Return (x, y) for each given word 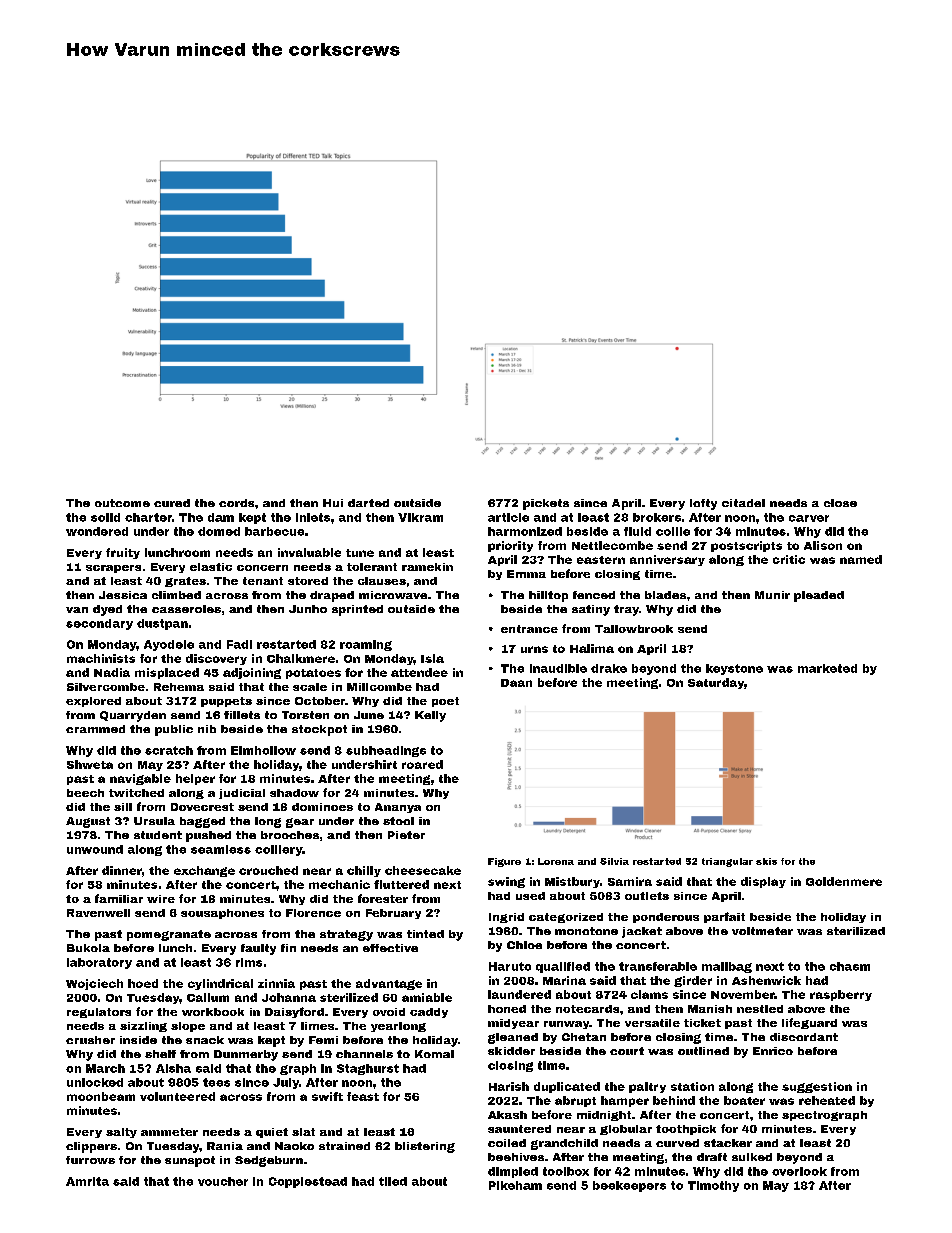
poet (445, 702)
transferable (658, 966)
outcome (122, 503)
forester (383, 898)
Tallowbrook (634, 629)
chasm (850, 966)
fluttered (401, 884)
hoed (143, 983)
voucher (223, 1181)
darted (368, 503)
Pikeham (515, 1185)
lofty (703, 504)
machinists (101, 658)
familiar (119, 898)
